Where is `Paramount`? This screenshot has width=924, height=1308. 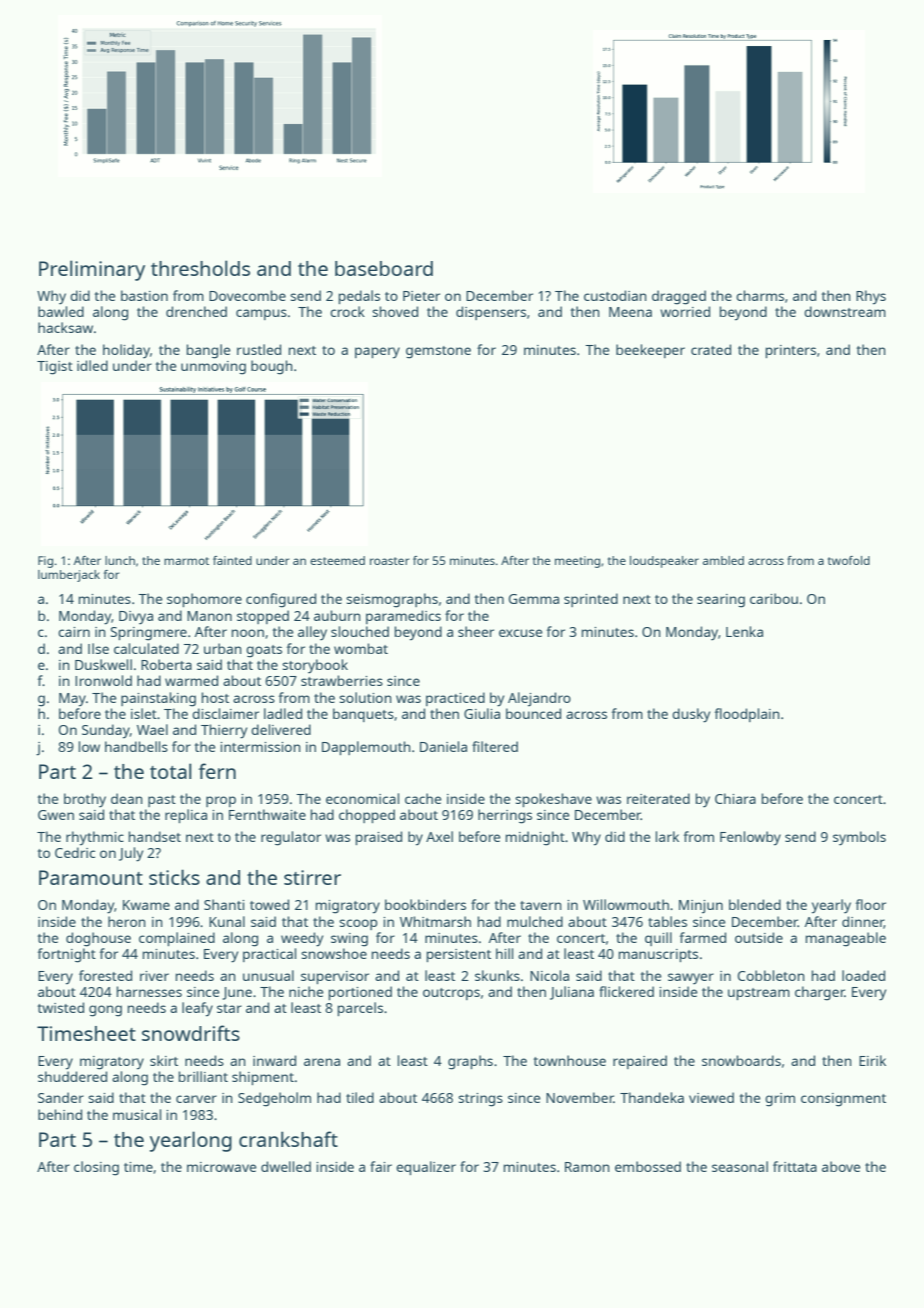 Paramount is located at coordinates (91, 877).
